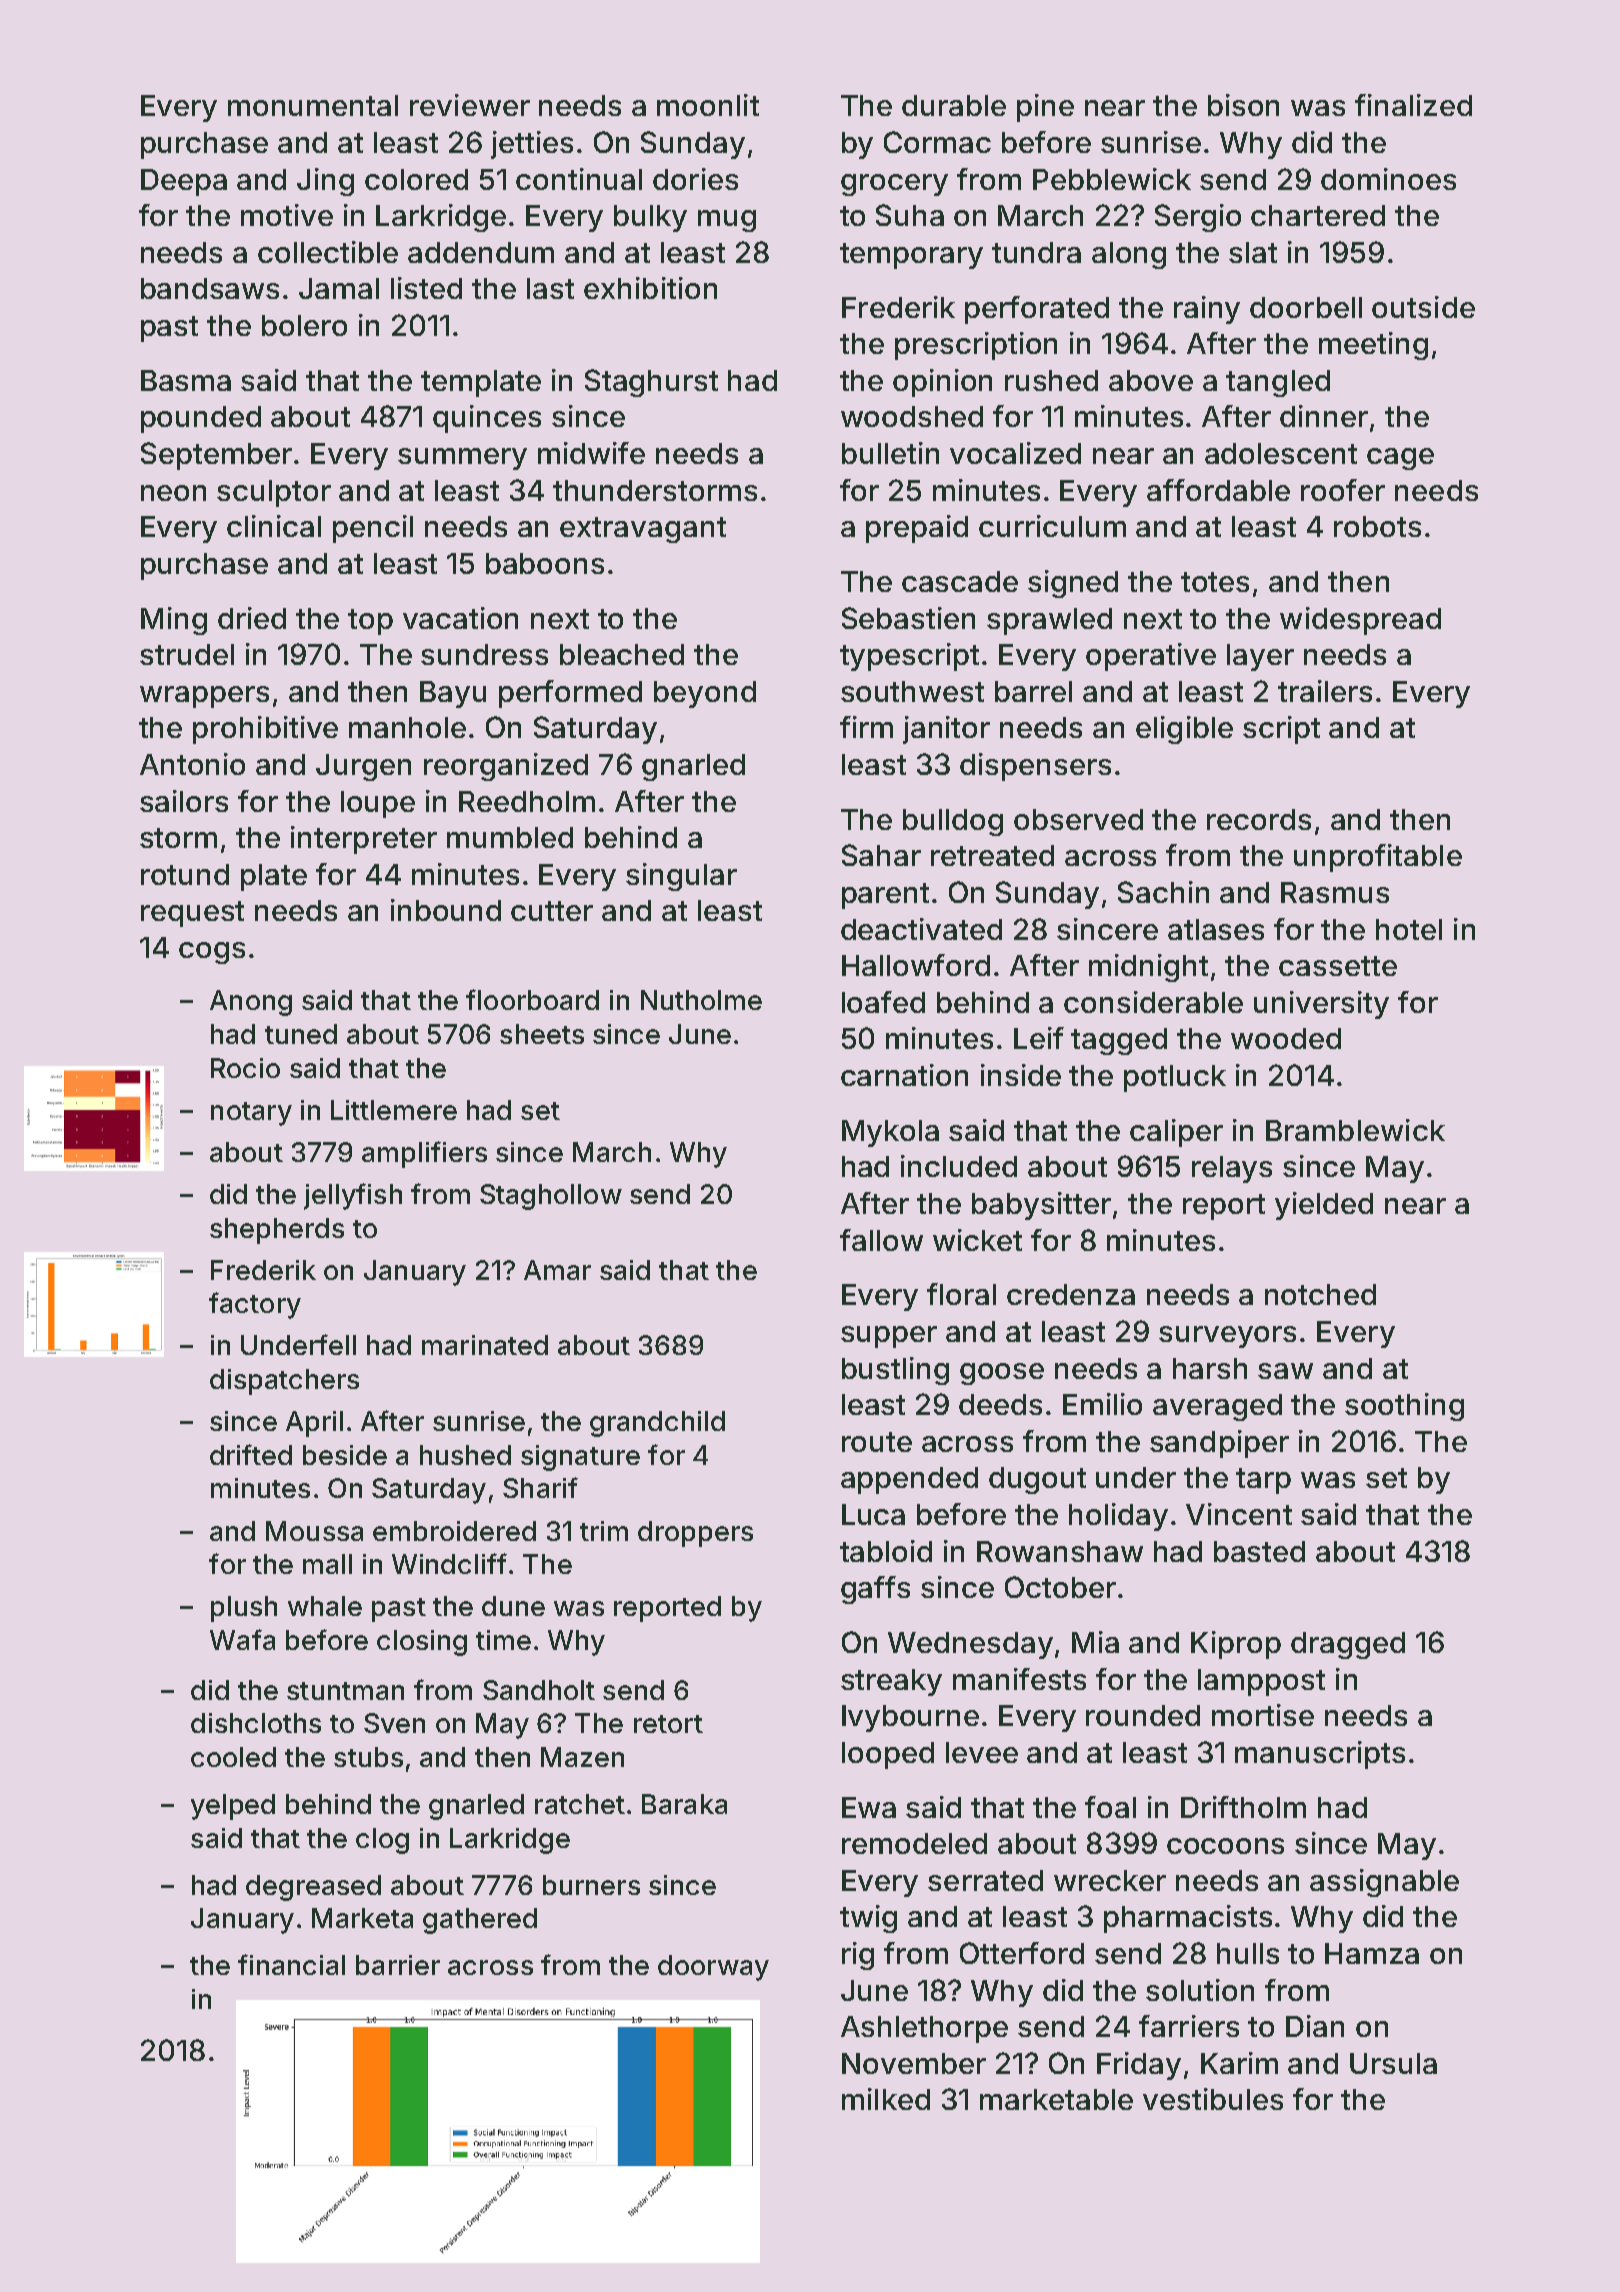 The width and height of the screenshot is (1620, 2292). What do you see at coordinates (368, 1757) in the screenshot?
I see `stubs` at bounding box center [368, 1757].
